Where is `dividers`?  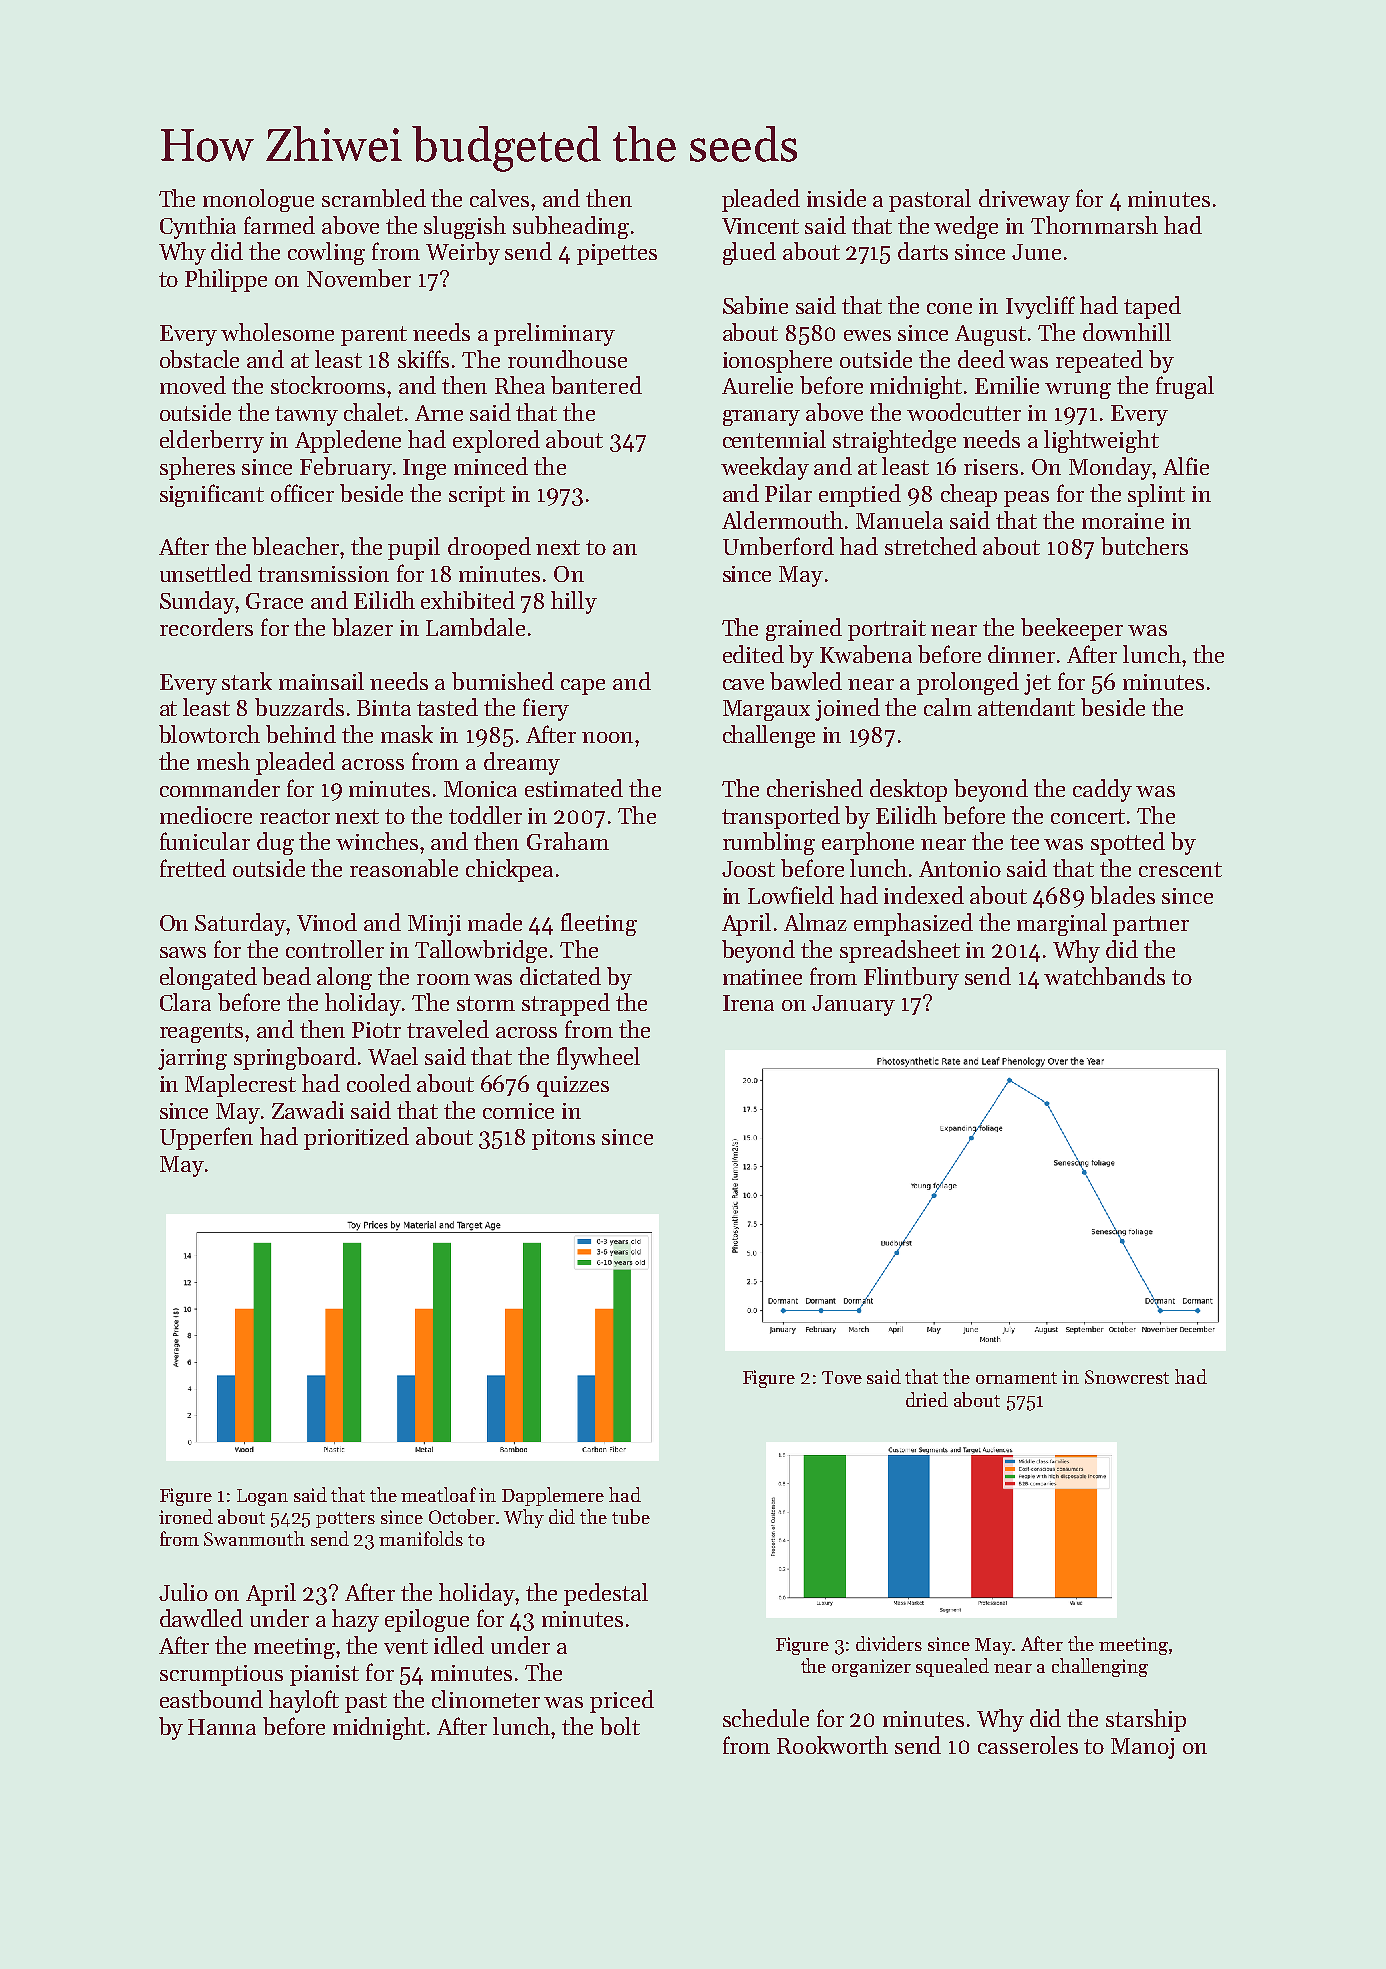 dividers is located at coordinates (889, 1643).
